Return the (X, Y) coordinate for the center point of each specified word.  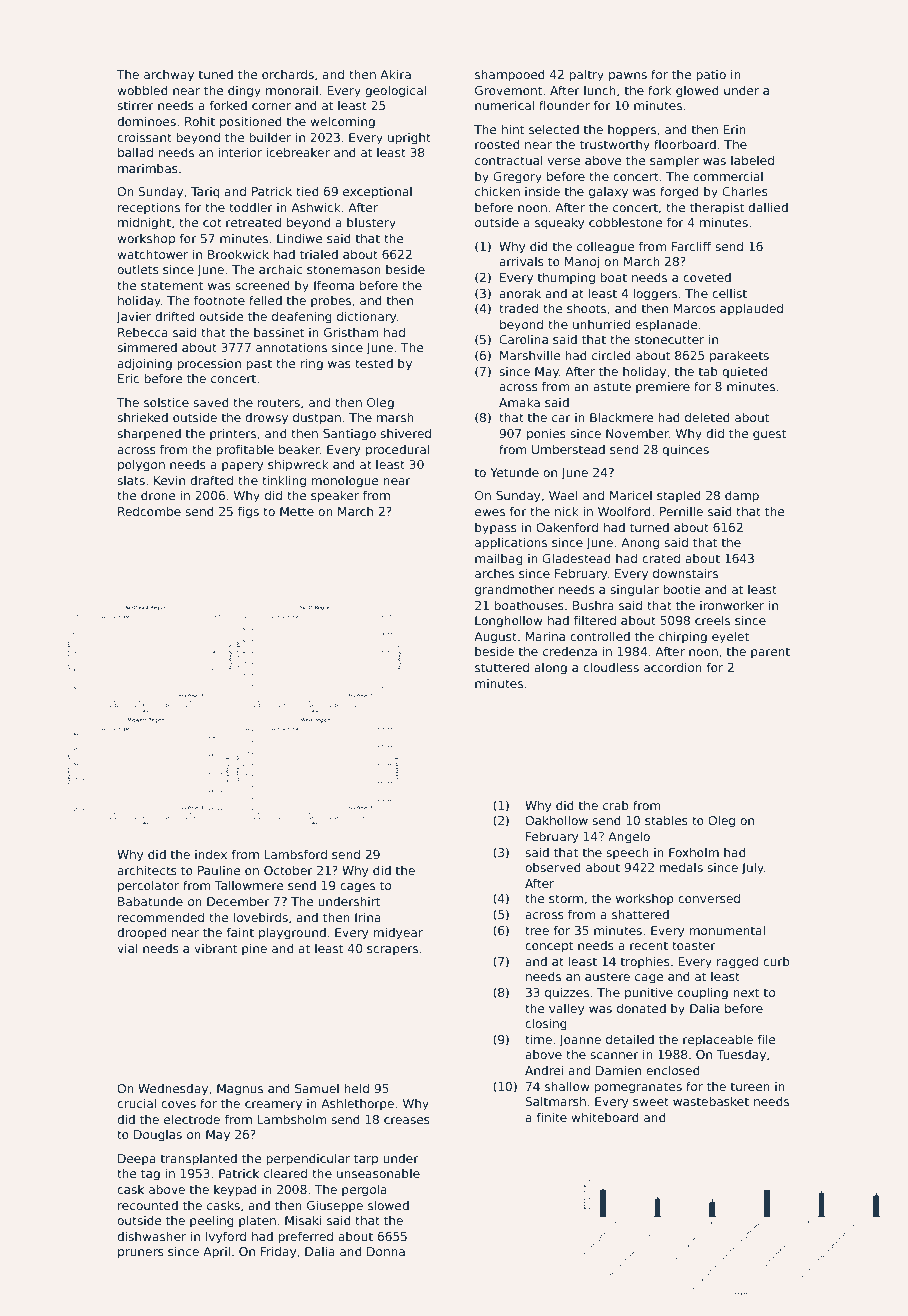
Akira (395, 74)
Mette (297, 511)
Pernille (681, 511)
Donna (386, 1251)
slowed (388, 1205)
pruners (141, 1254)
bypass (496, 529)
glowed (697, 91)
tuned (215, 74)
